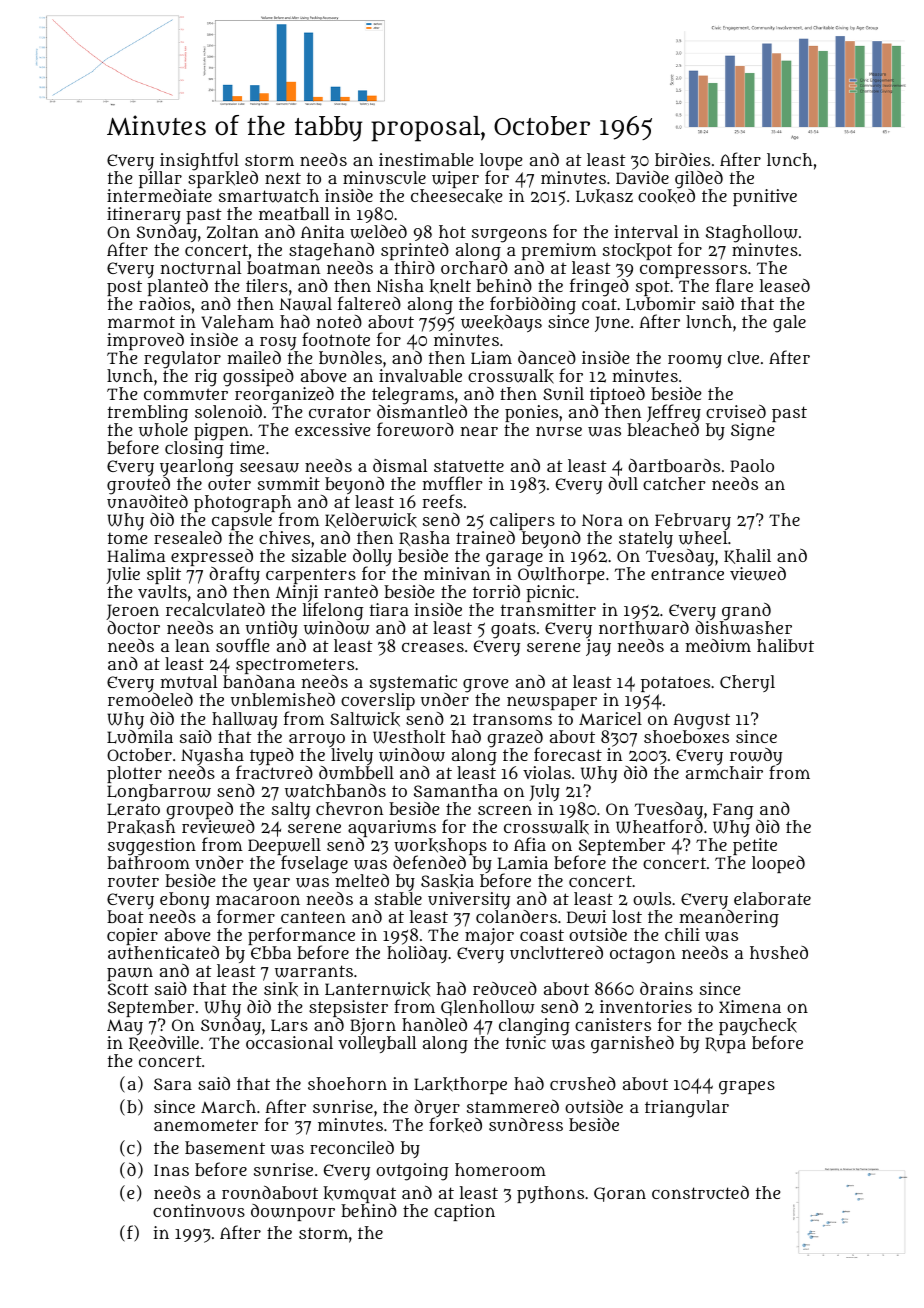 The image size is (924, 1308). I want to click on unaudited, so click(147, 501).
